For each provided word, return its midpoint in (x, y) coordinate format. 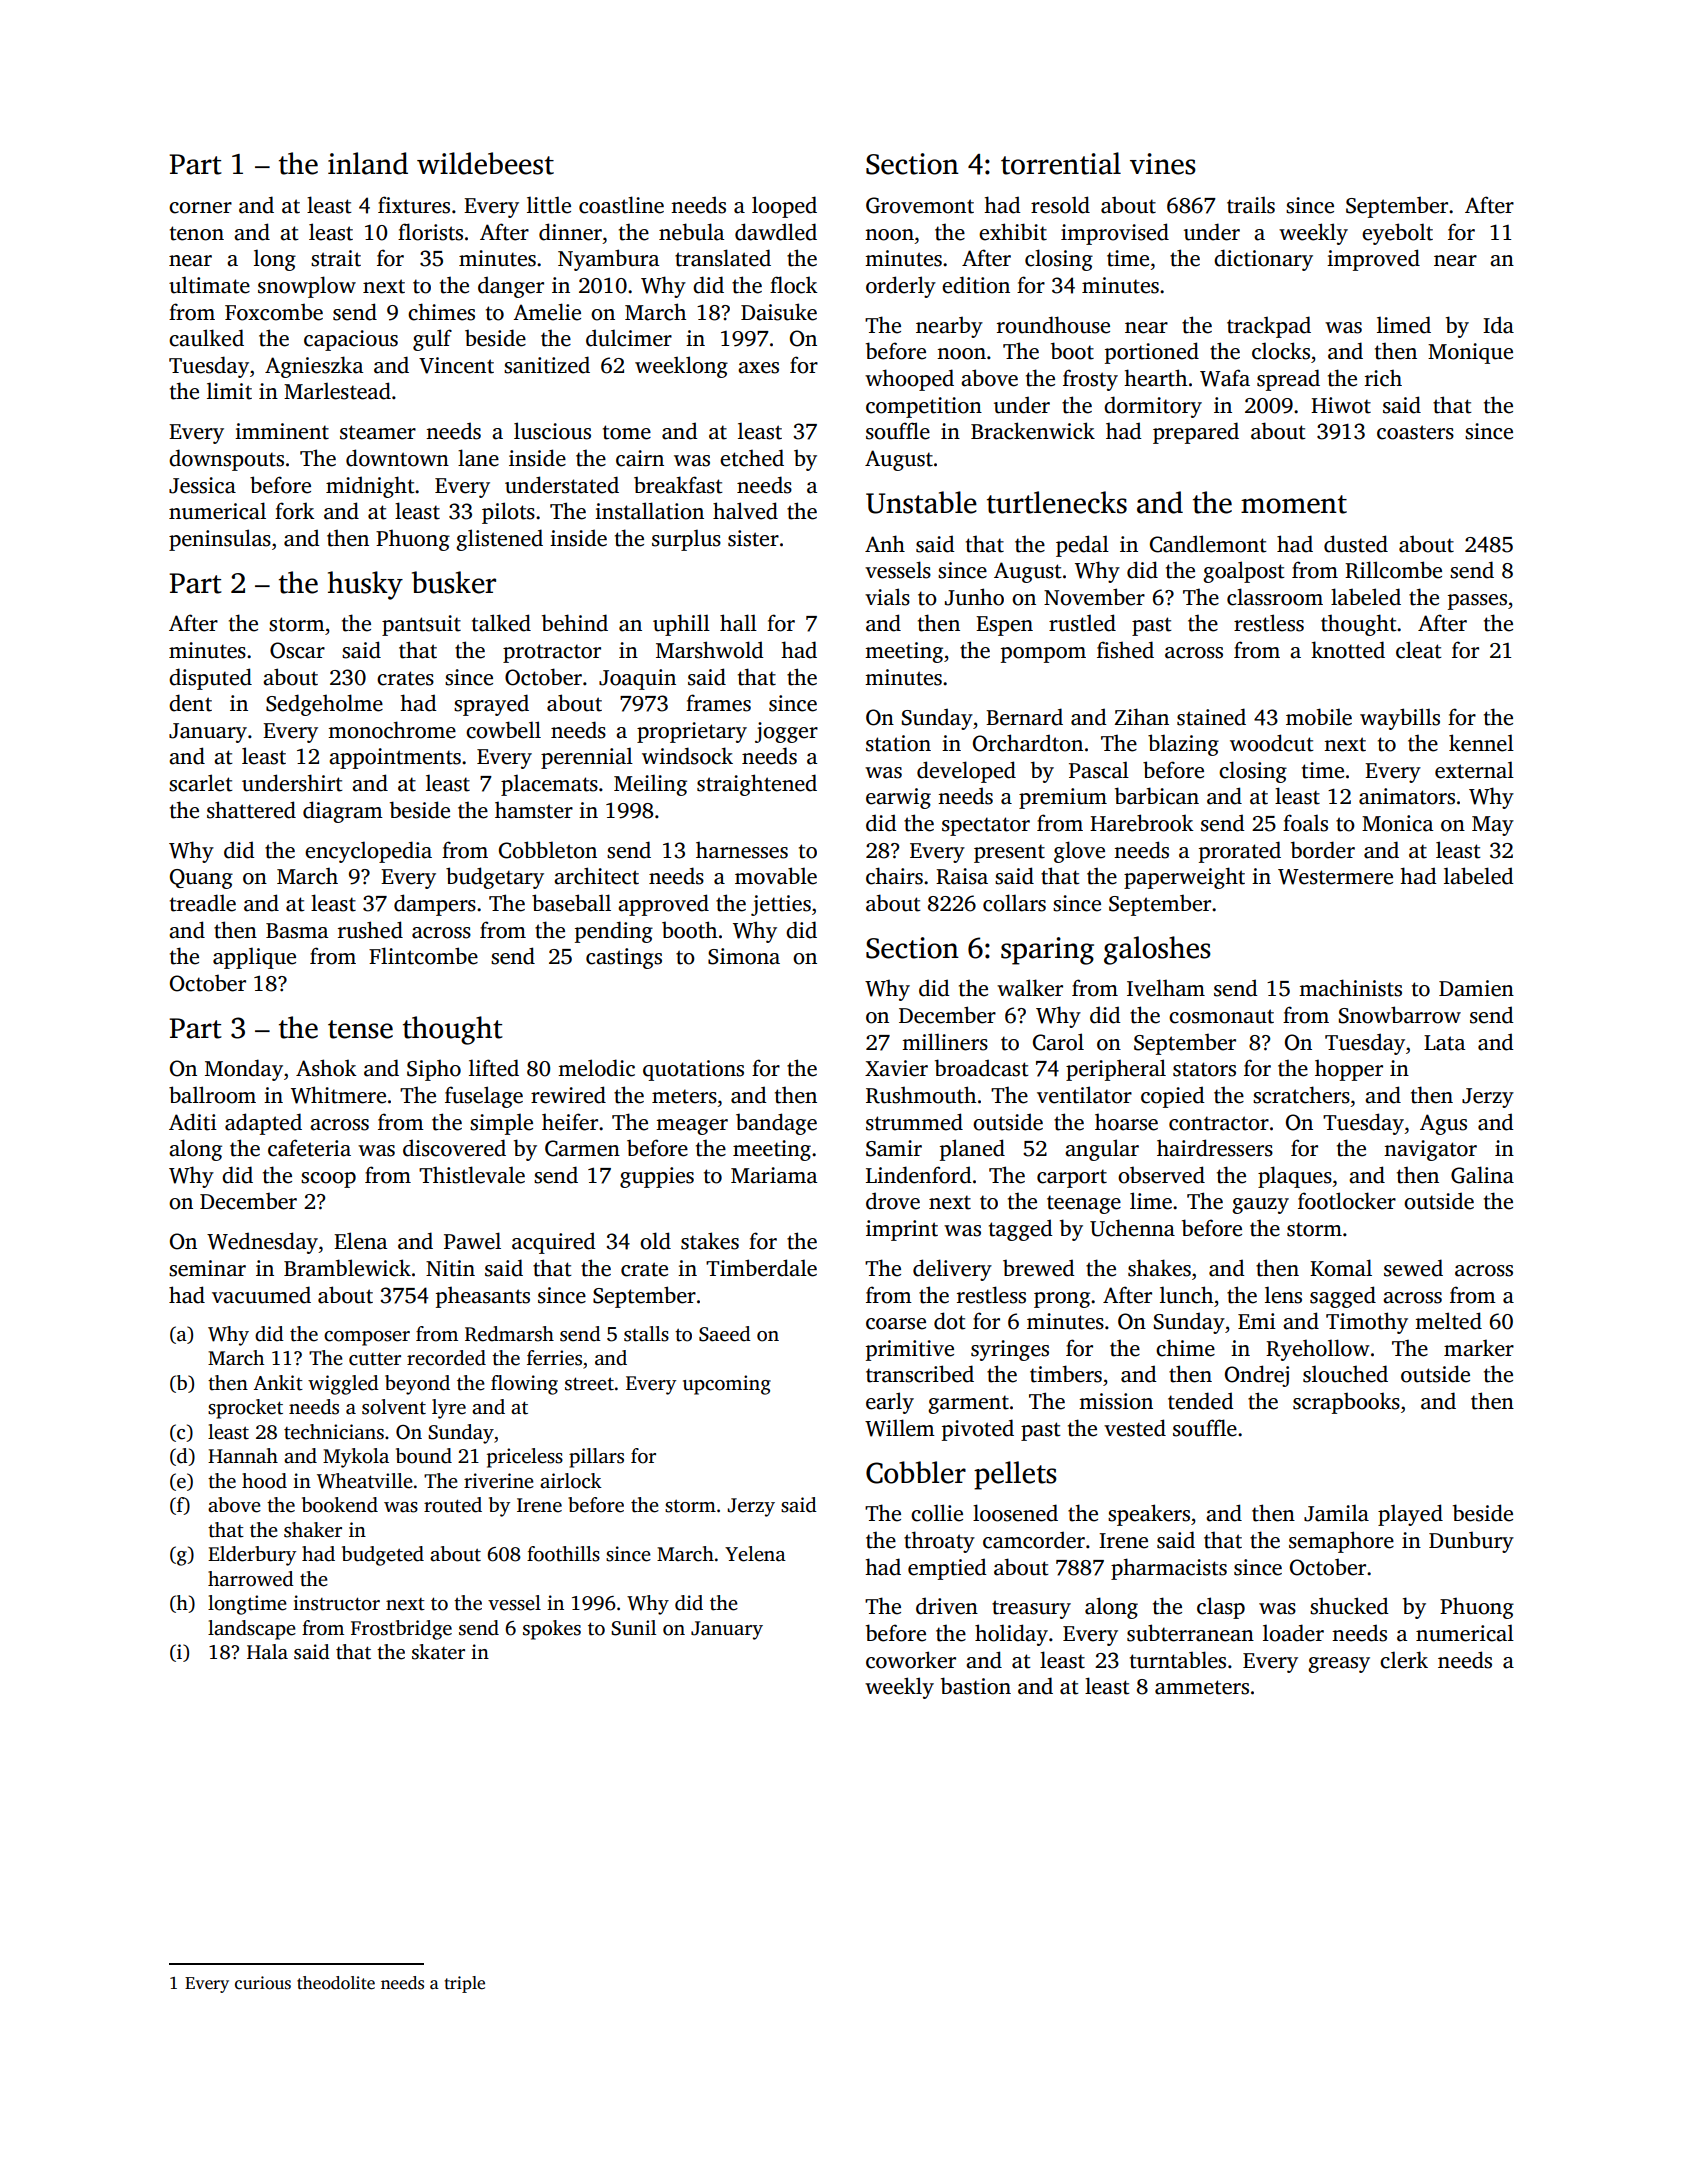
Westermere (1335, 877)
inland (368, 163)
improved (1373, 260)
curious (263, 1983)
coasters (1415, 432)
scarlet (201, 783)
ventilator (1084, 1095)
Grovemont (920, 205)
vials (887, 597)
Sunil (633, 1628)
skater (438, 1652)
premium (1063, 798)
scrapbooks (1346, 1403)
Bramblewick (347, 1268)
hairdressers (1215, 1148)
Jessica (202, 485)
